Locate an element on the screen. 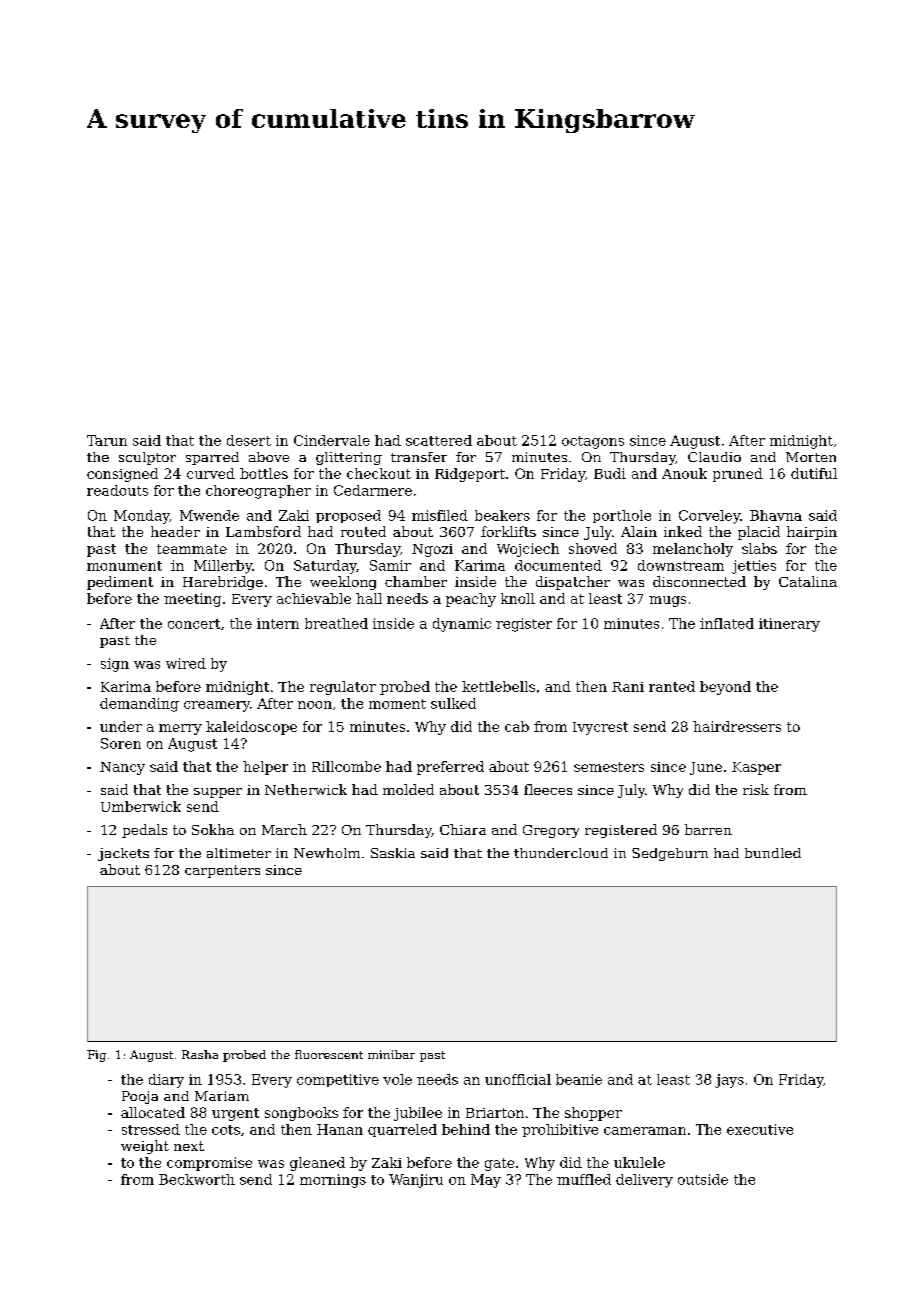 This screenshot has height=1308, width=924. hairdressers is located at coordinates (737, 726).
